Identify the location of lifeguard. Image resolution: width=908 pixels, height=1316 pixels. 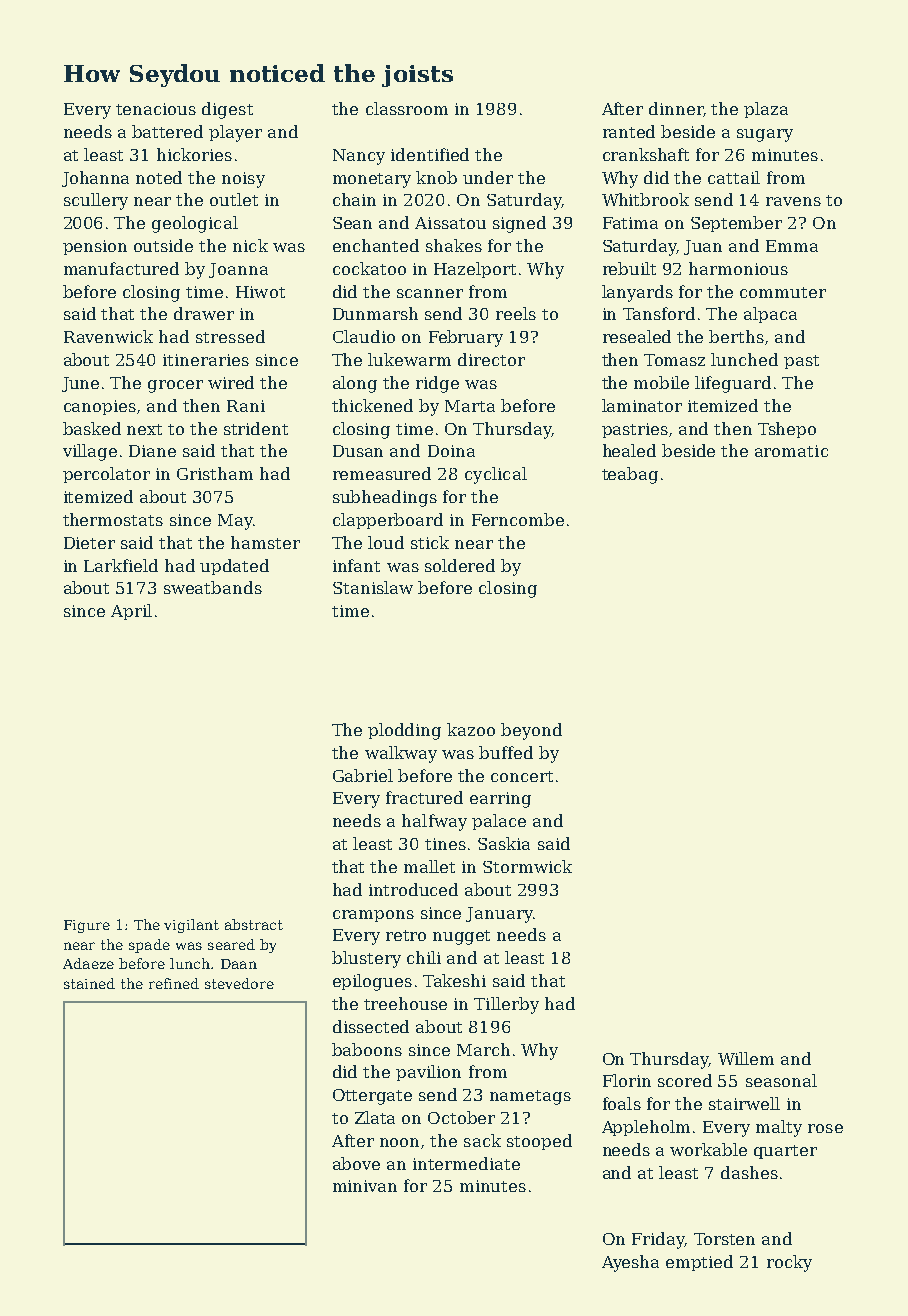
(733, 384).
